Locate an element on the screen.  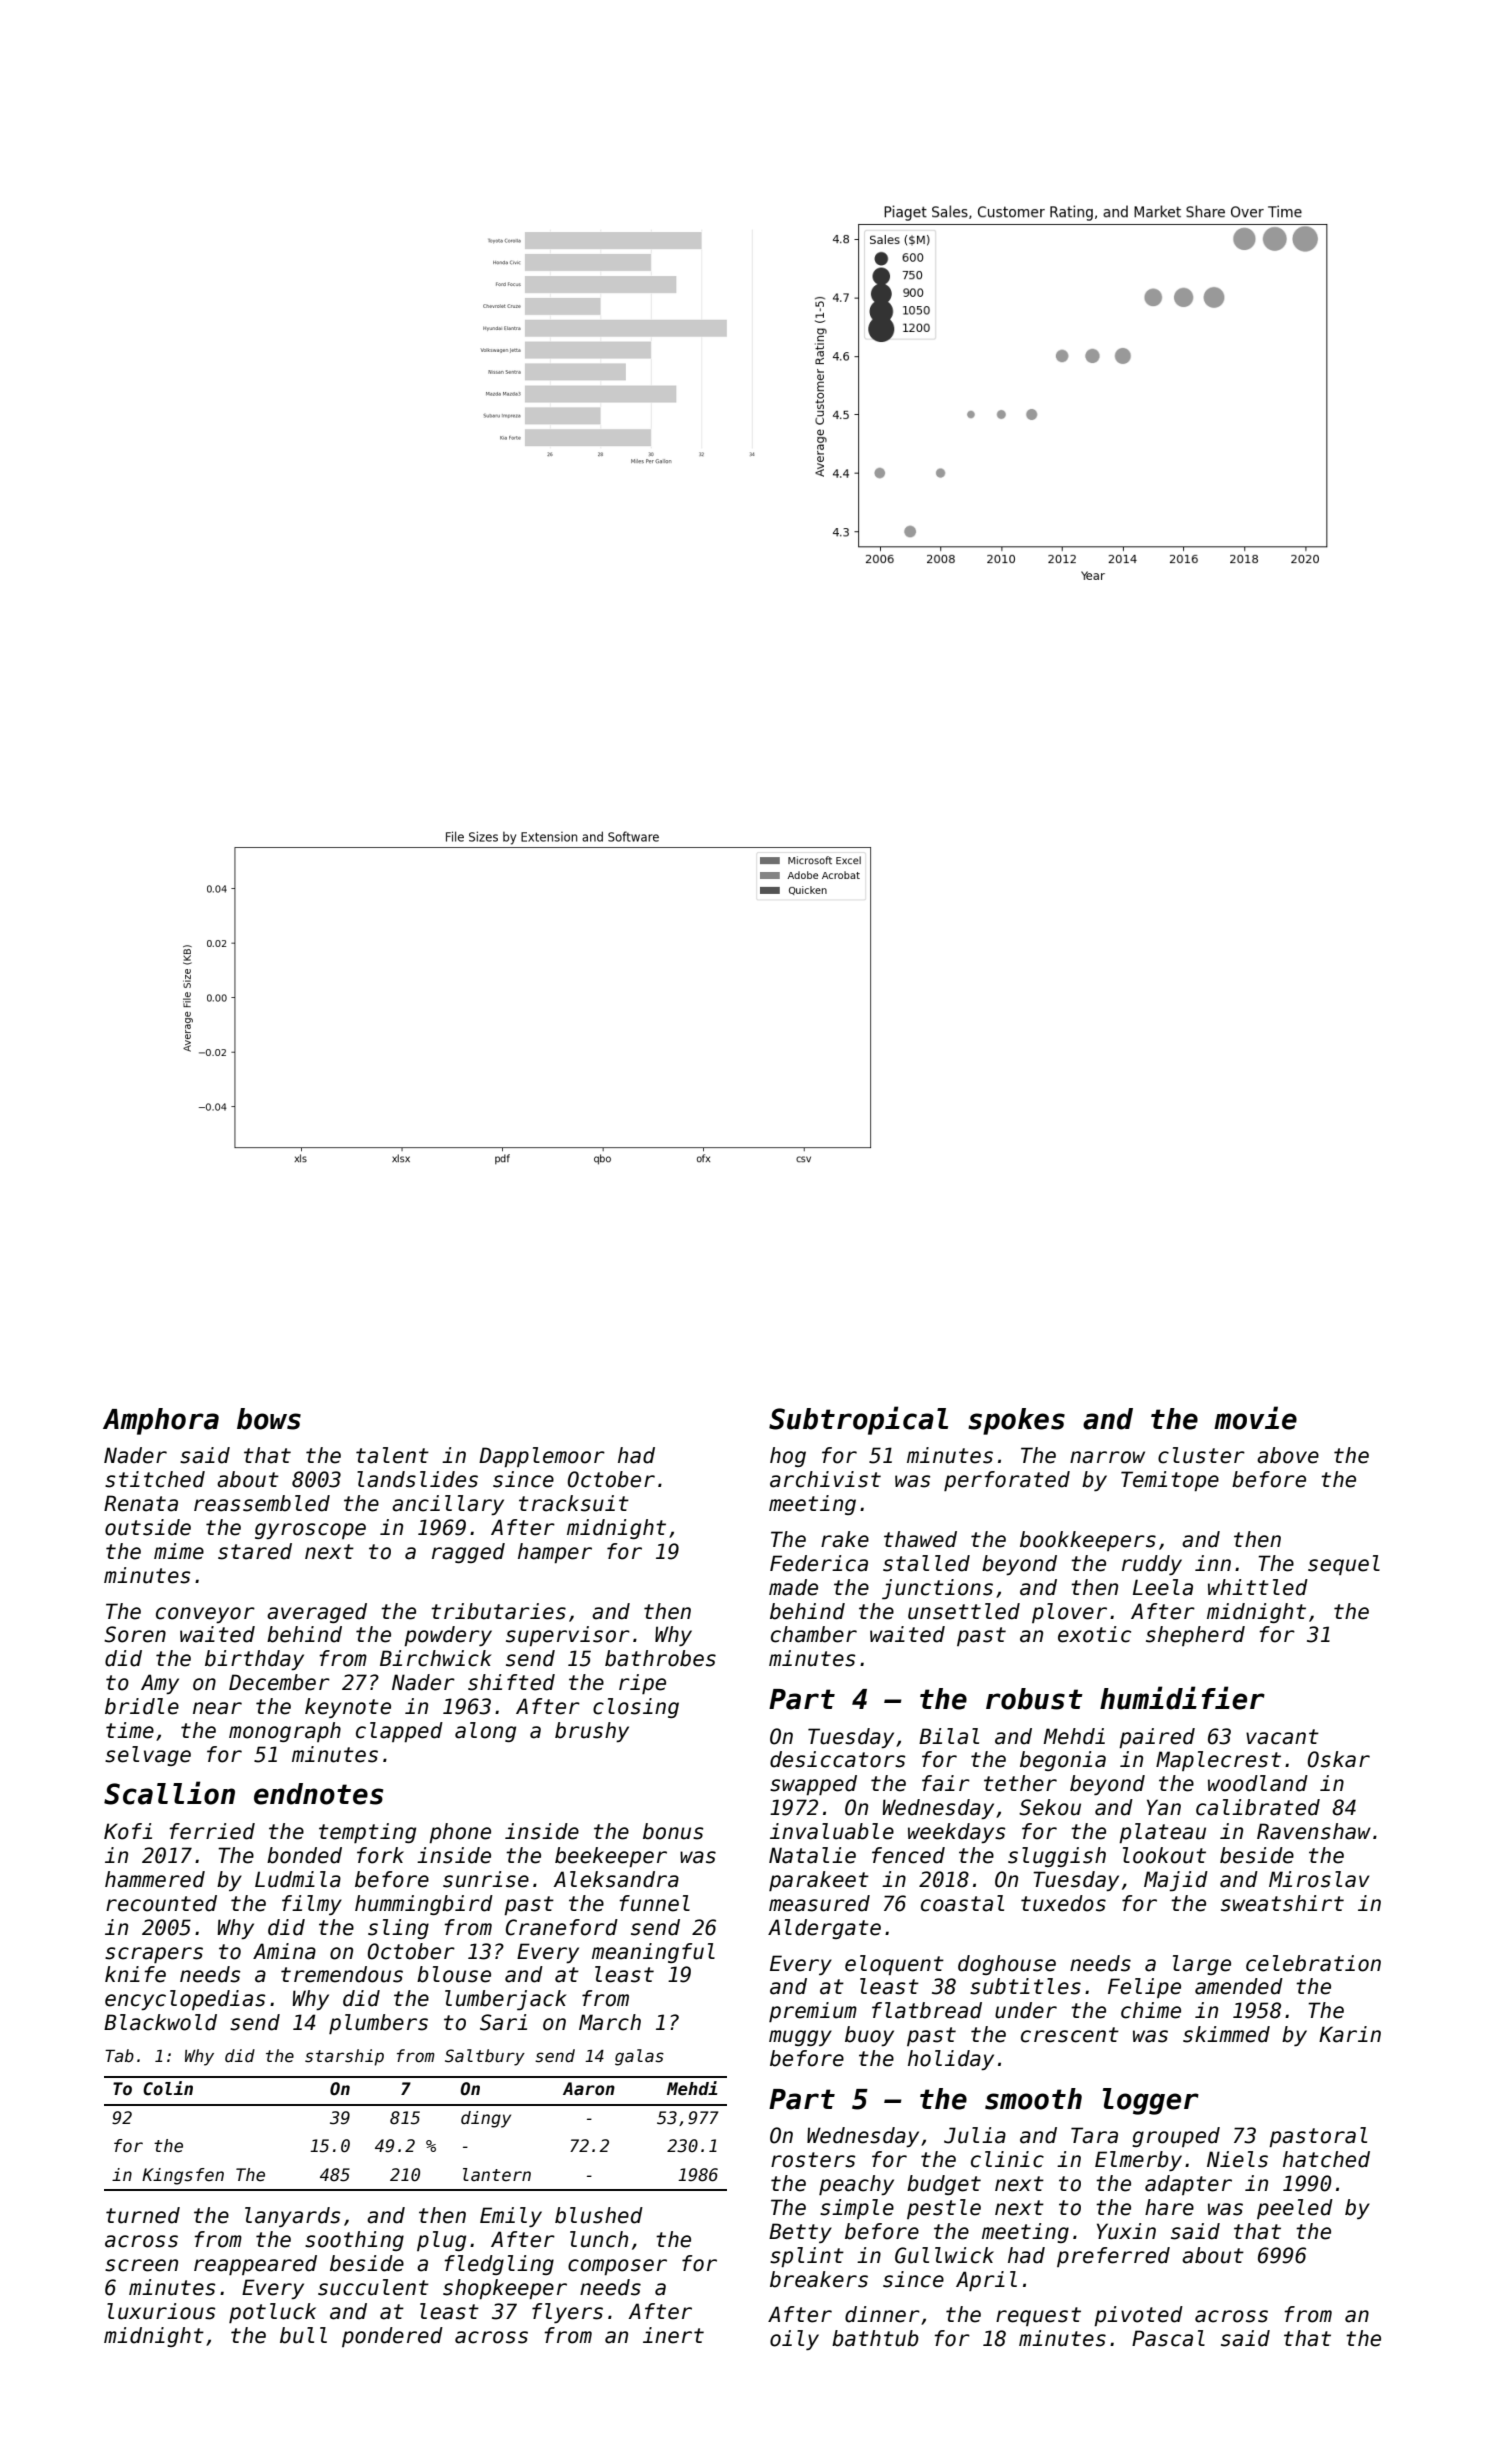
bull is located at coordinates (303, 2335).
